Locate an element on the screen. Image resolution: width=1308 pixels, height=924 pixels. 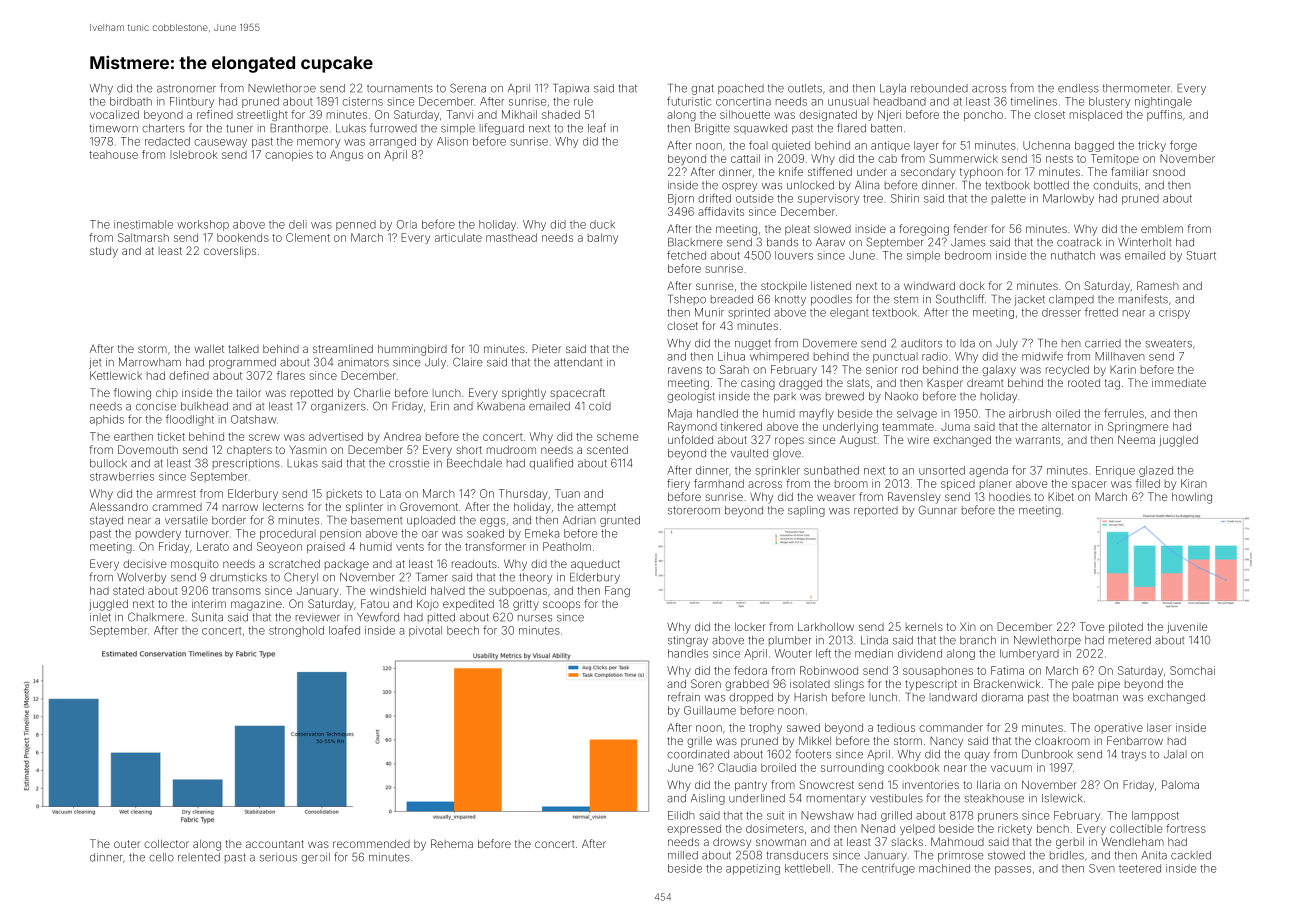
Tuan is located at coordinates (567, 493).
